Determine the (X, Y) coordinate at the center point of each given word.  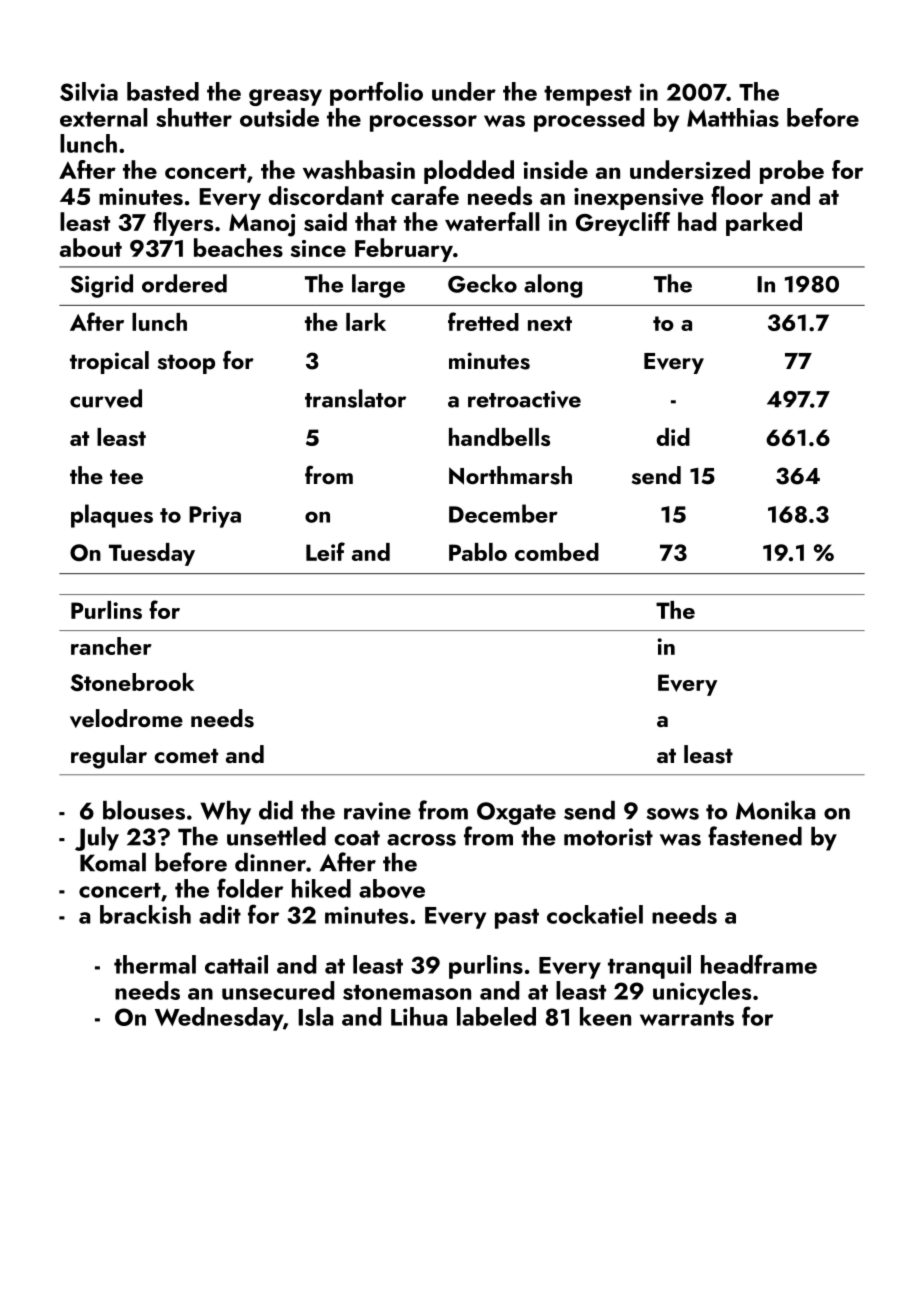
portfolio (376, 94)
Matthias (733, 117)
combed (557, 552)
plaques (112, 516)
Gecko (482, 283)
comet (186, 756)
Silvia (89, 92)
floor (737, 195)
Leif (325, 551)
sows (672, 814)
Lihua (419, 1016)
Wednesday (219, 1019)
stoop (186, 364)
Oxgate (516, 813)
